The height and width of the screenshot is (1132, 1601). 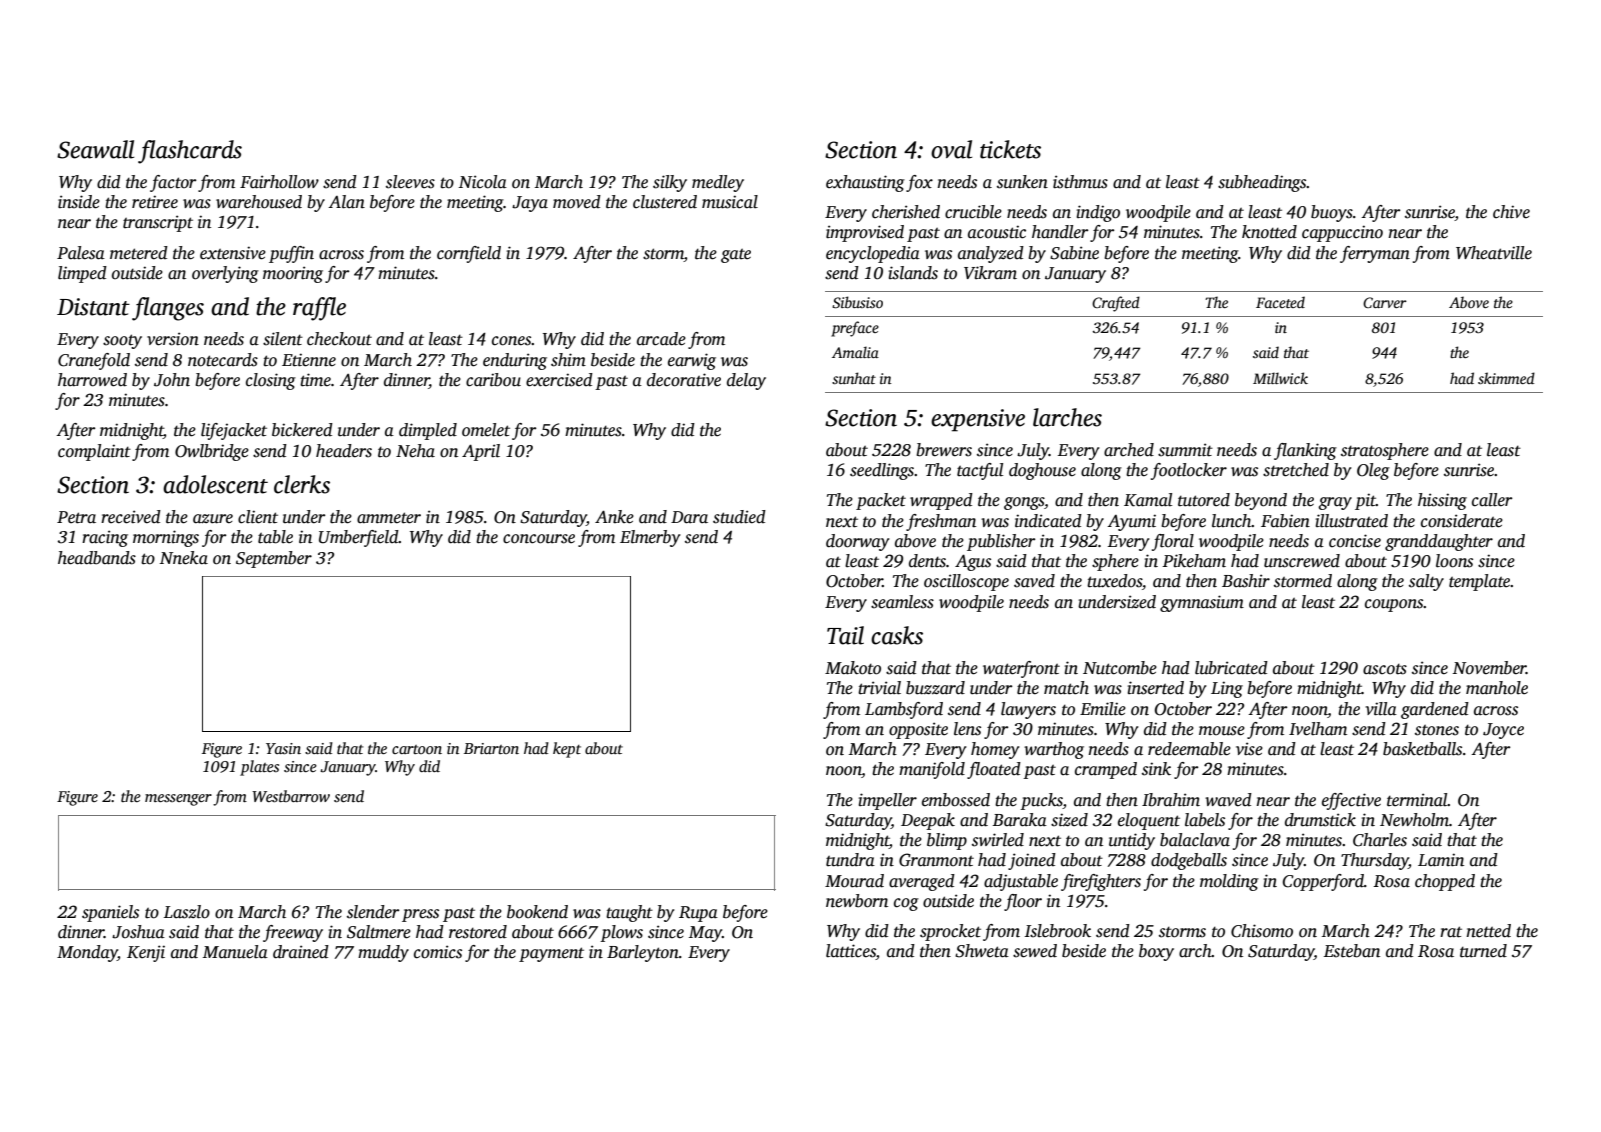 What do you see at coordinates (1305, 451) in the screenshot?
I see `flanking` at bounding box center [1305, 451].
